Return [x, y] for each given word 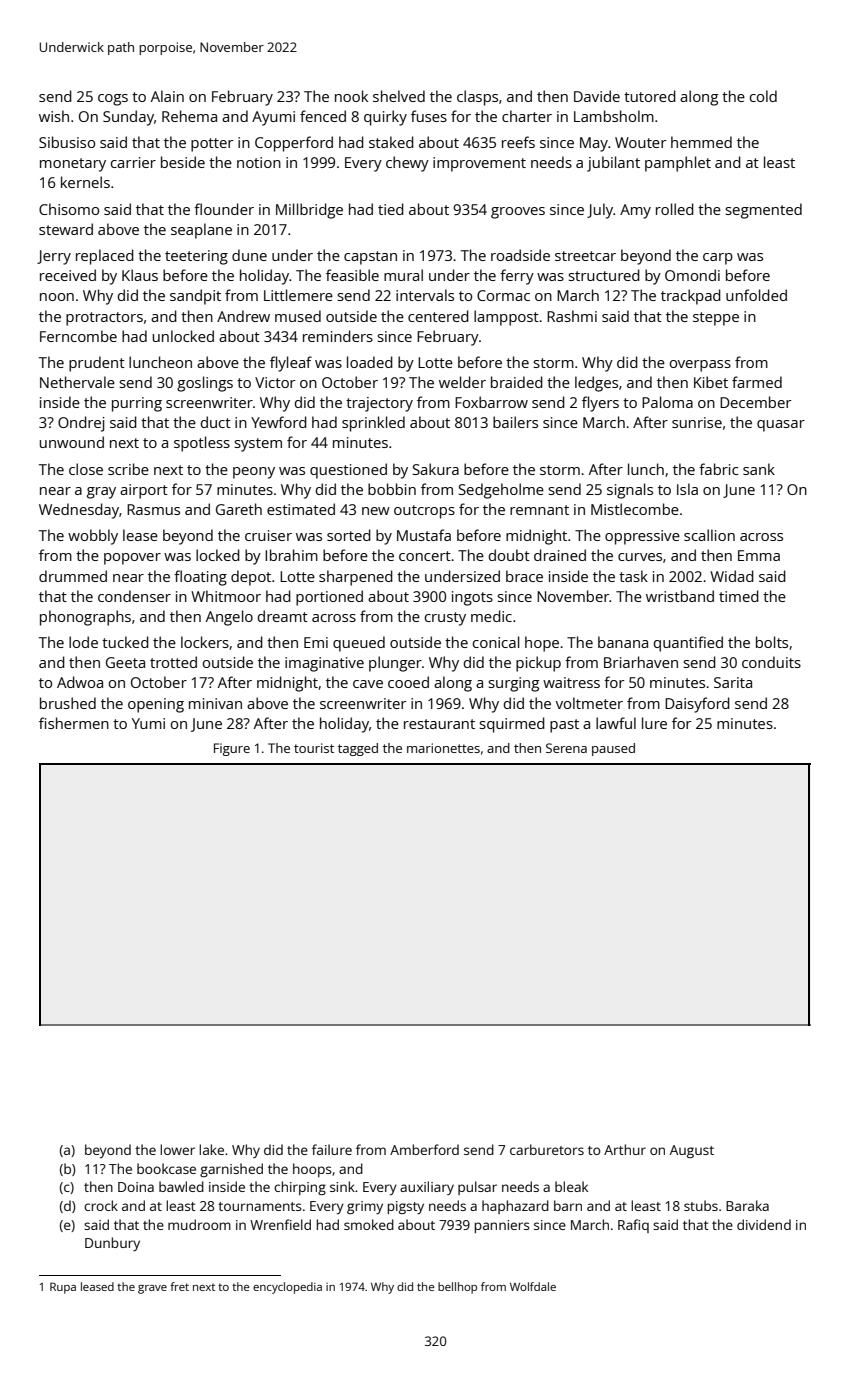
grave [152, 1289]
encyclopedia [287, 1288]
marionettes [443, 748]
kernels [85, 182]
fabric [718, 469]
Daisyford [697, 705]
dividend [764, 1224]
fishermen [74, 723]
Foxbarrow [491, 402]
